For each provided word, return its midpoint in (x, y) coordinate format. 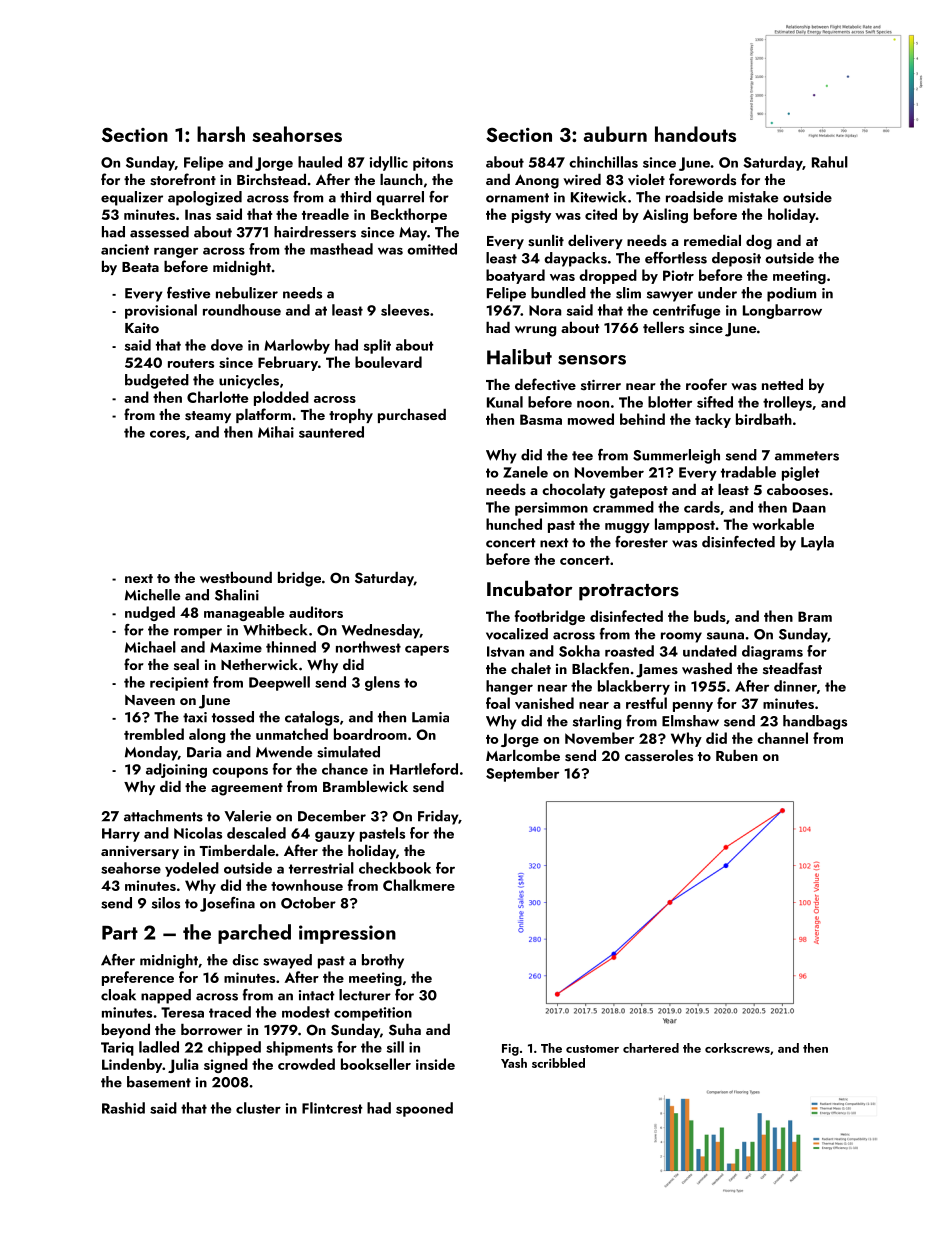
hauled (320, 162)
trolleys (787, 403)
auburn (615, 134)
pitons (433, 164)
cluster (258, 1108)
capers (427, 650)
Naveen (150, 700)
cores (168, 434)
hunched (514, 524)
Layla (817, 543)
